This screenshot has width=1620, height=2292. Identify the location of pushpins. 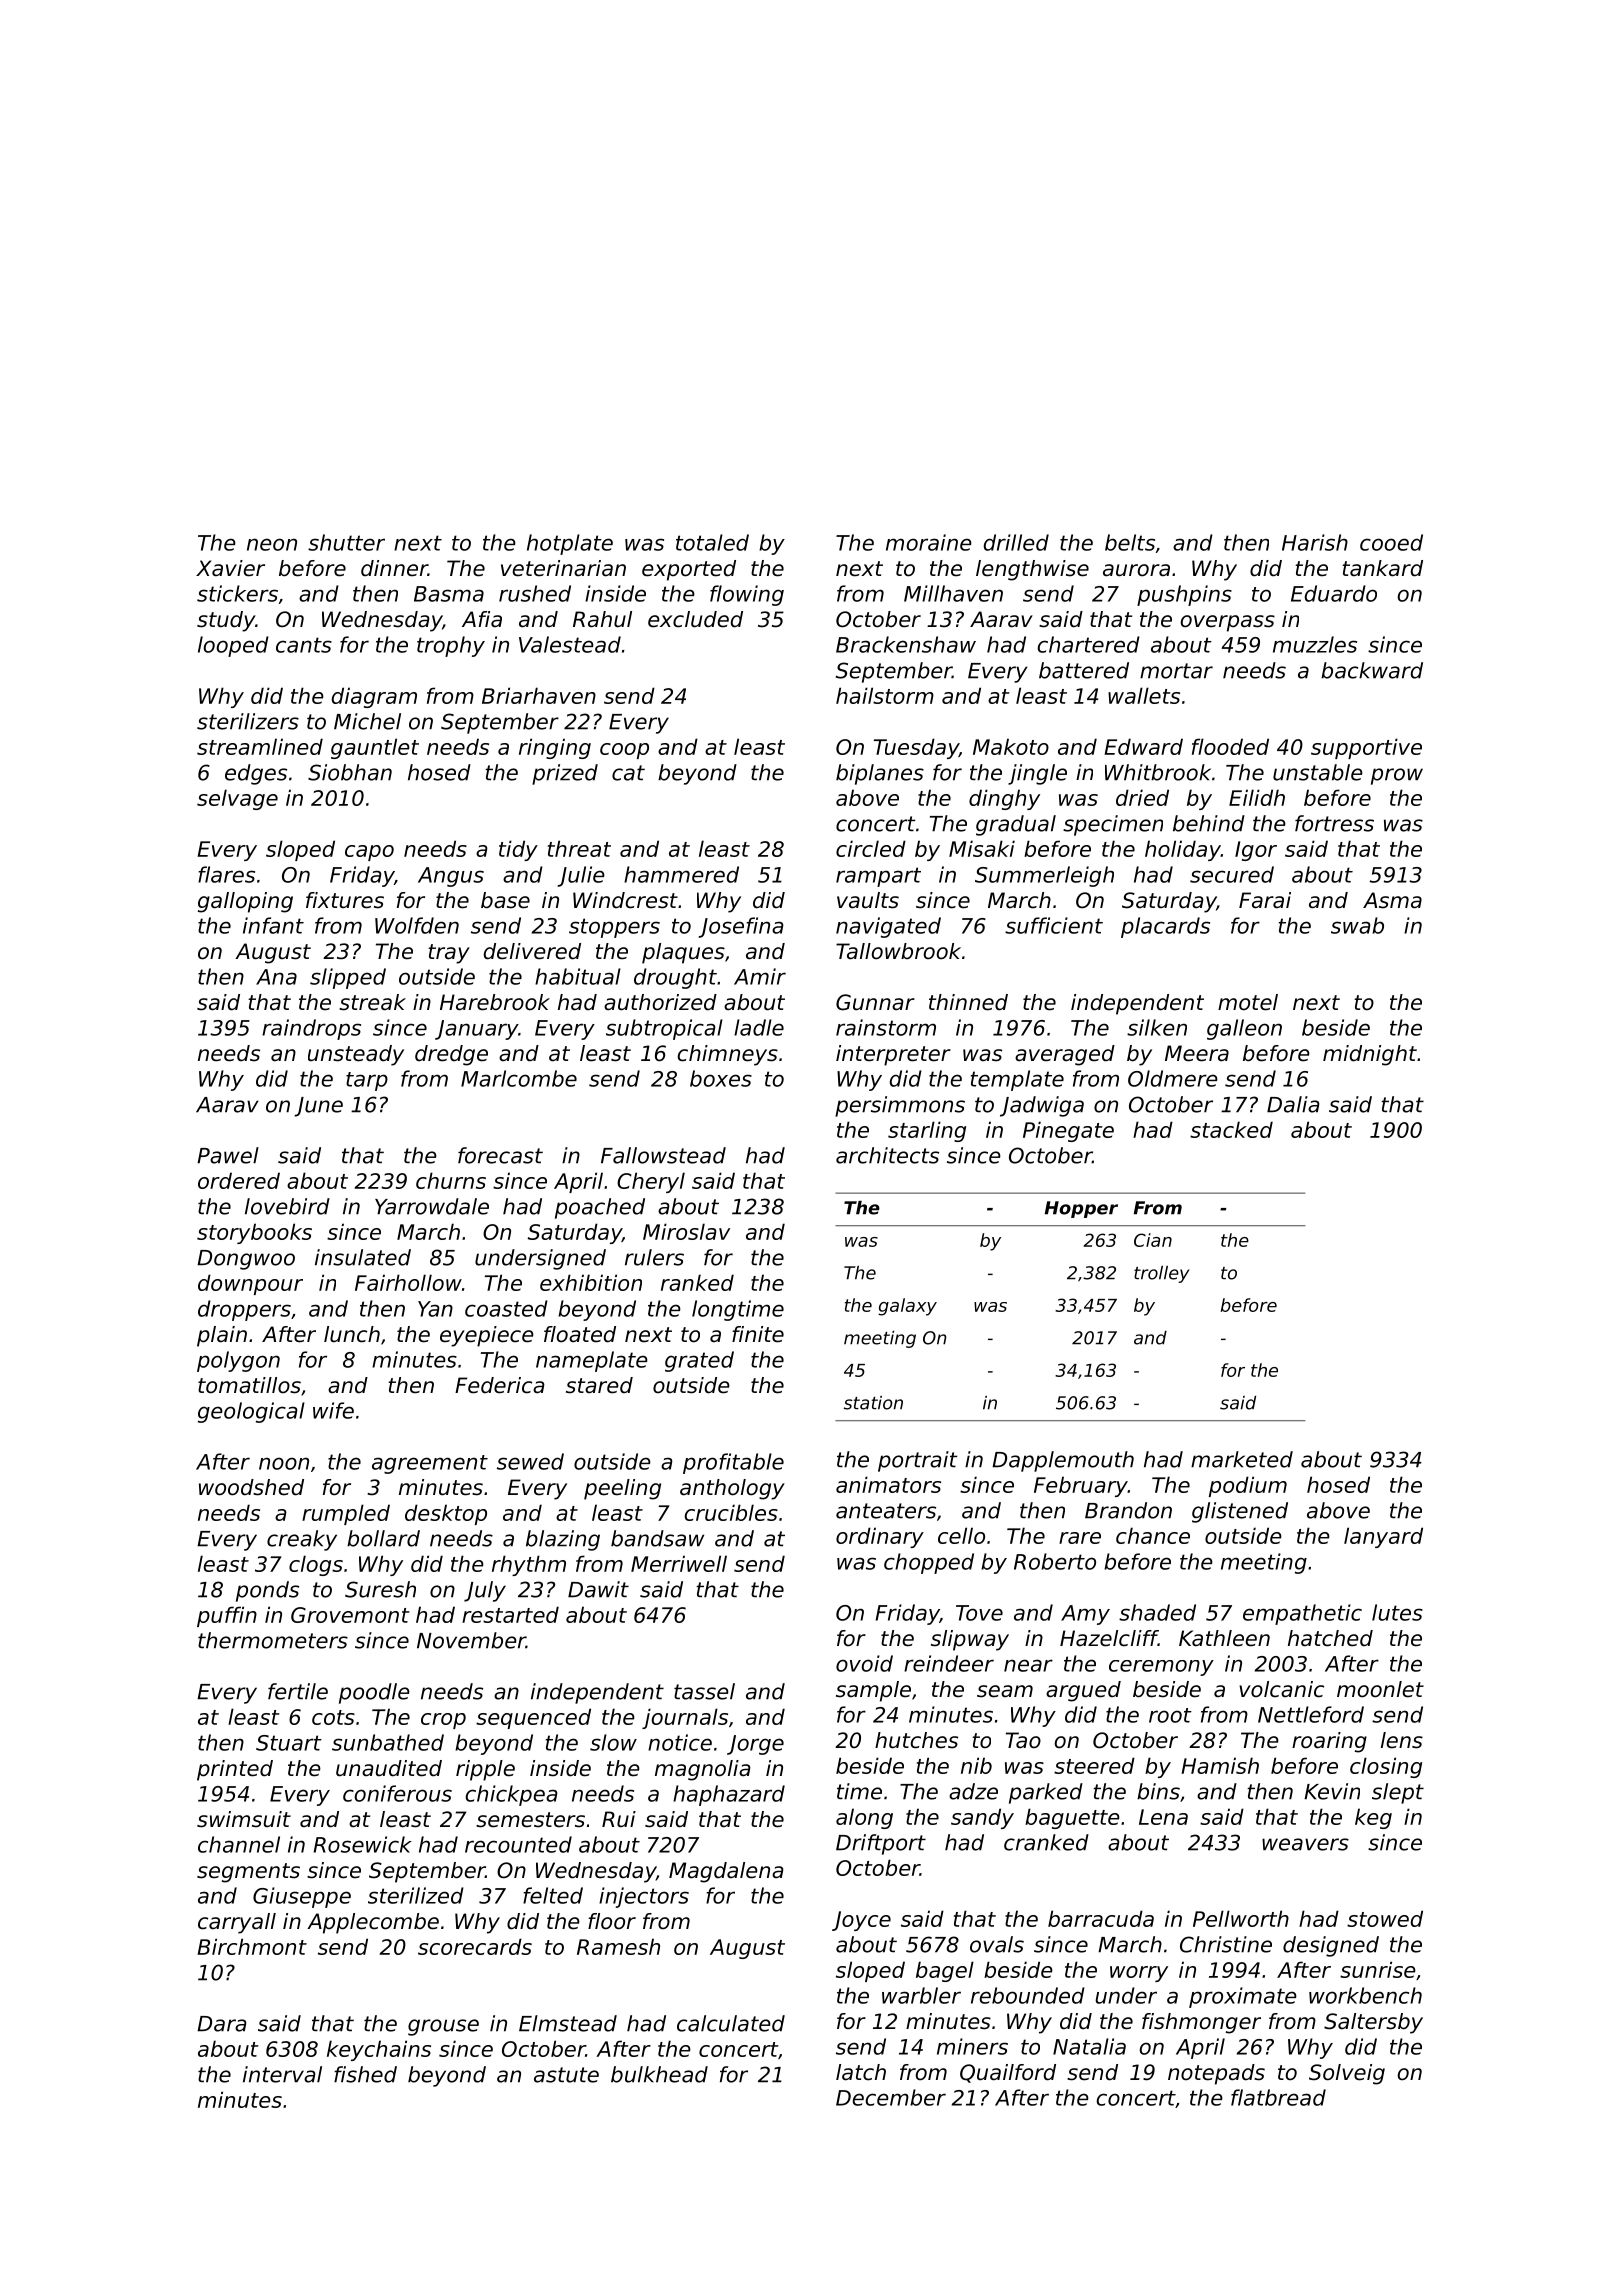
(1184, 595).
